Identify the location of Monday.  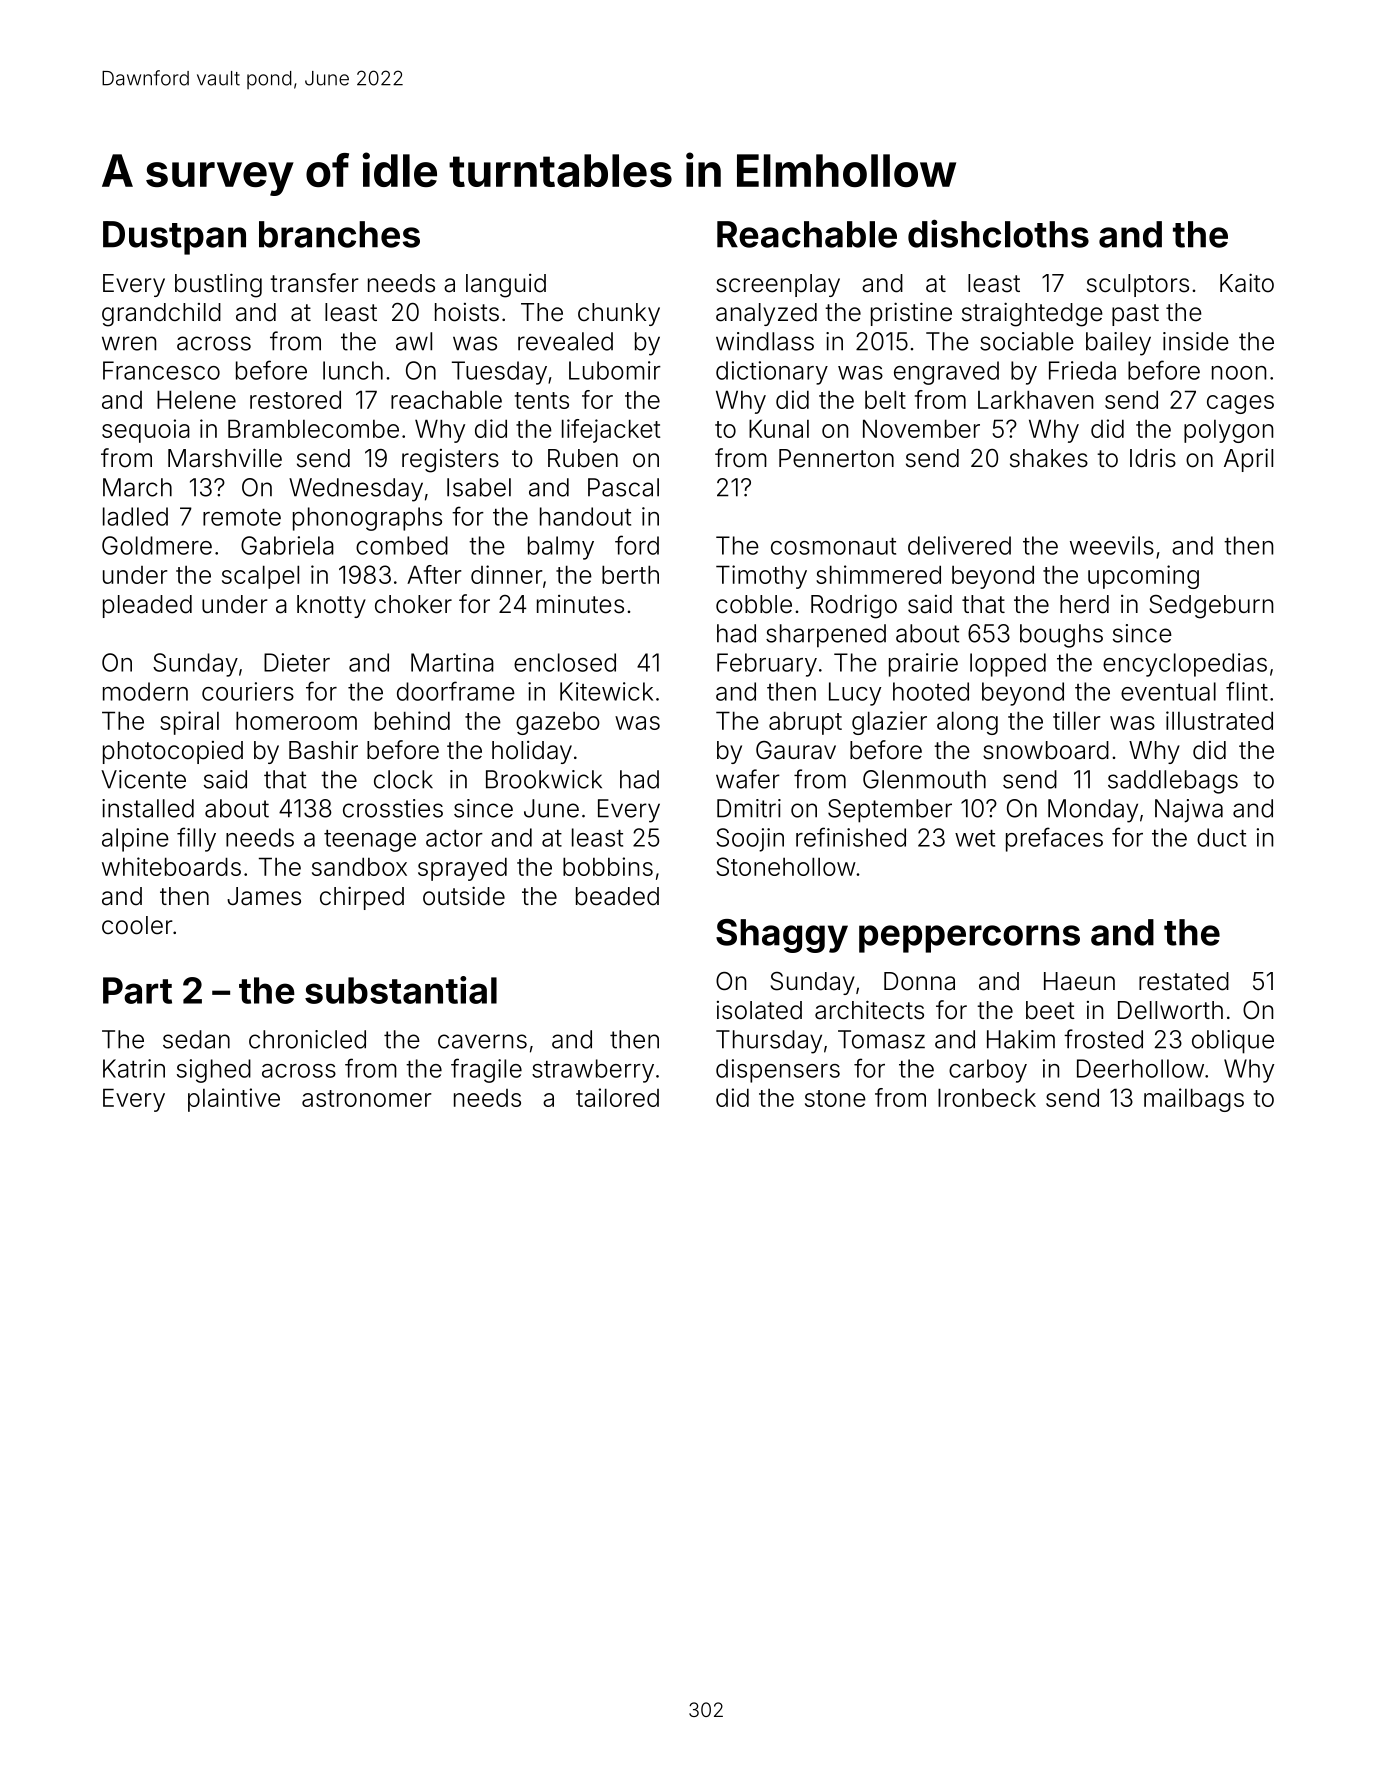
(1093, 811).
